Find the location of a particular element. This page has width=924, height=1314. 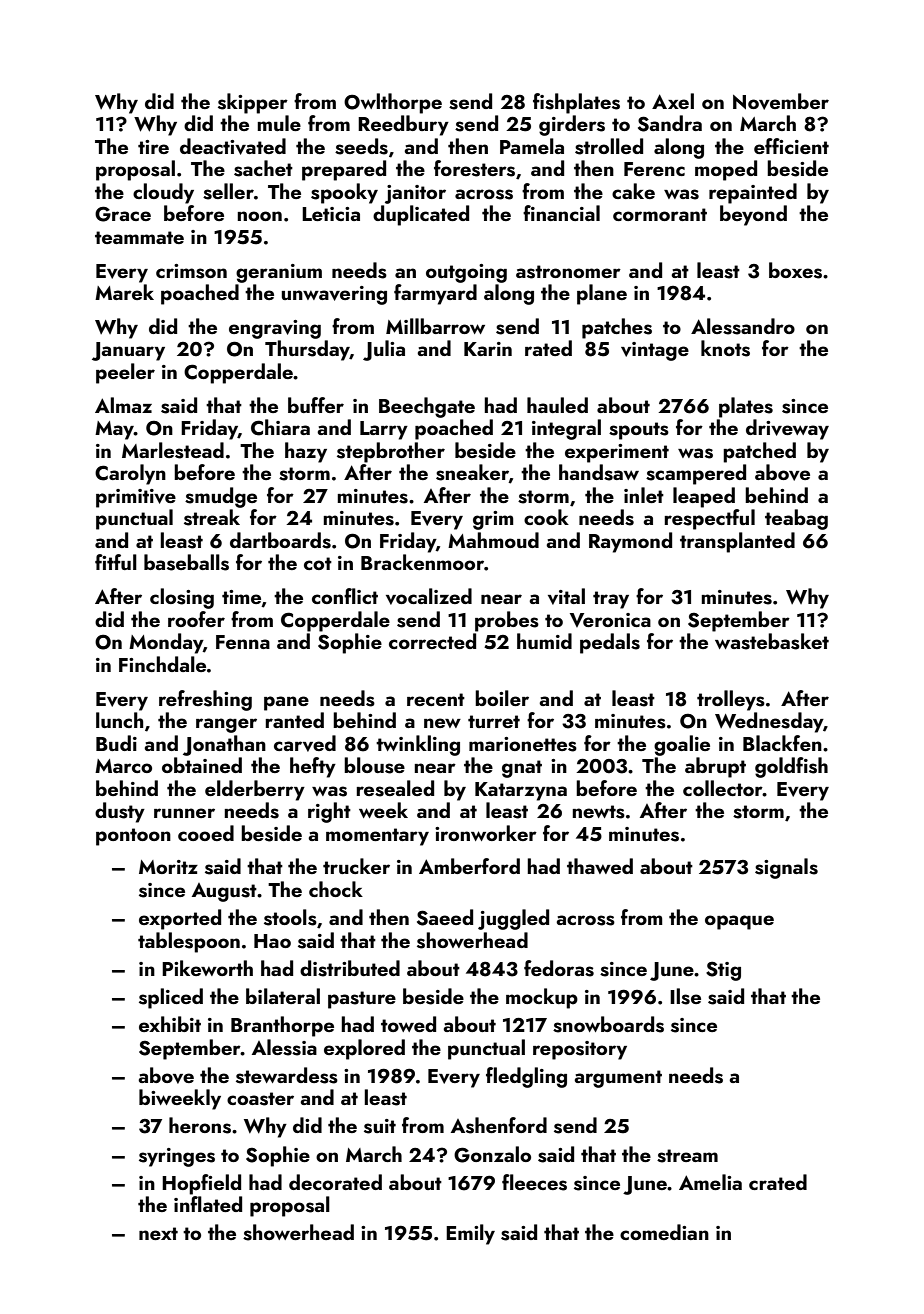

Brackenmoor is located at coordinates (422, 562).
